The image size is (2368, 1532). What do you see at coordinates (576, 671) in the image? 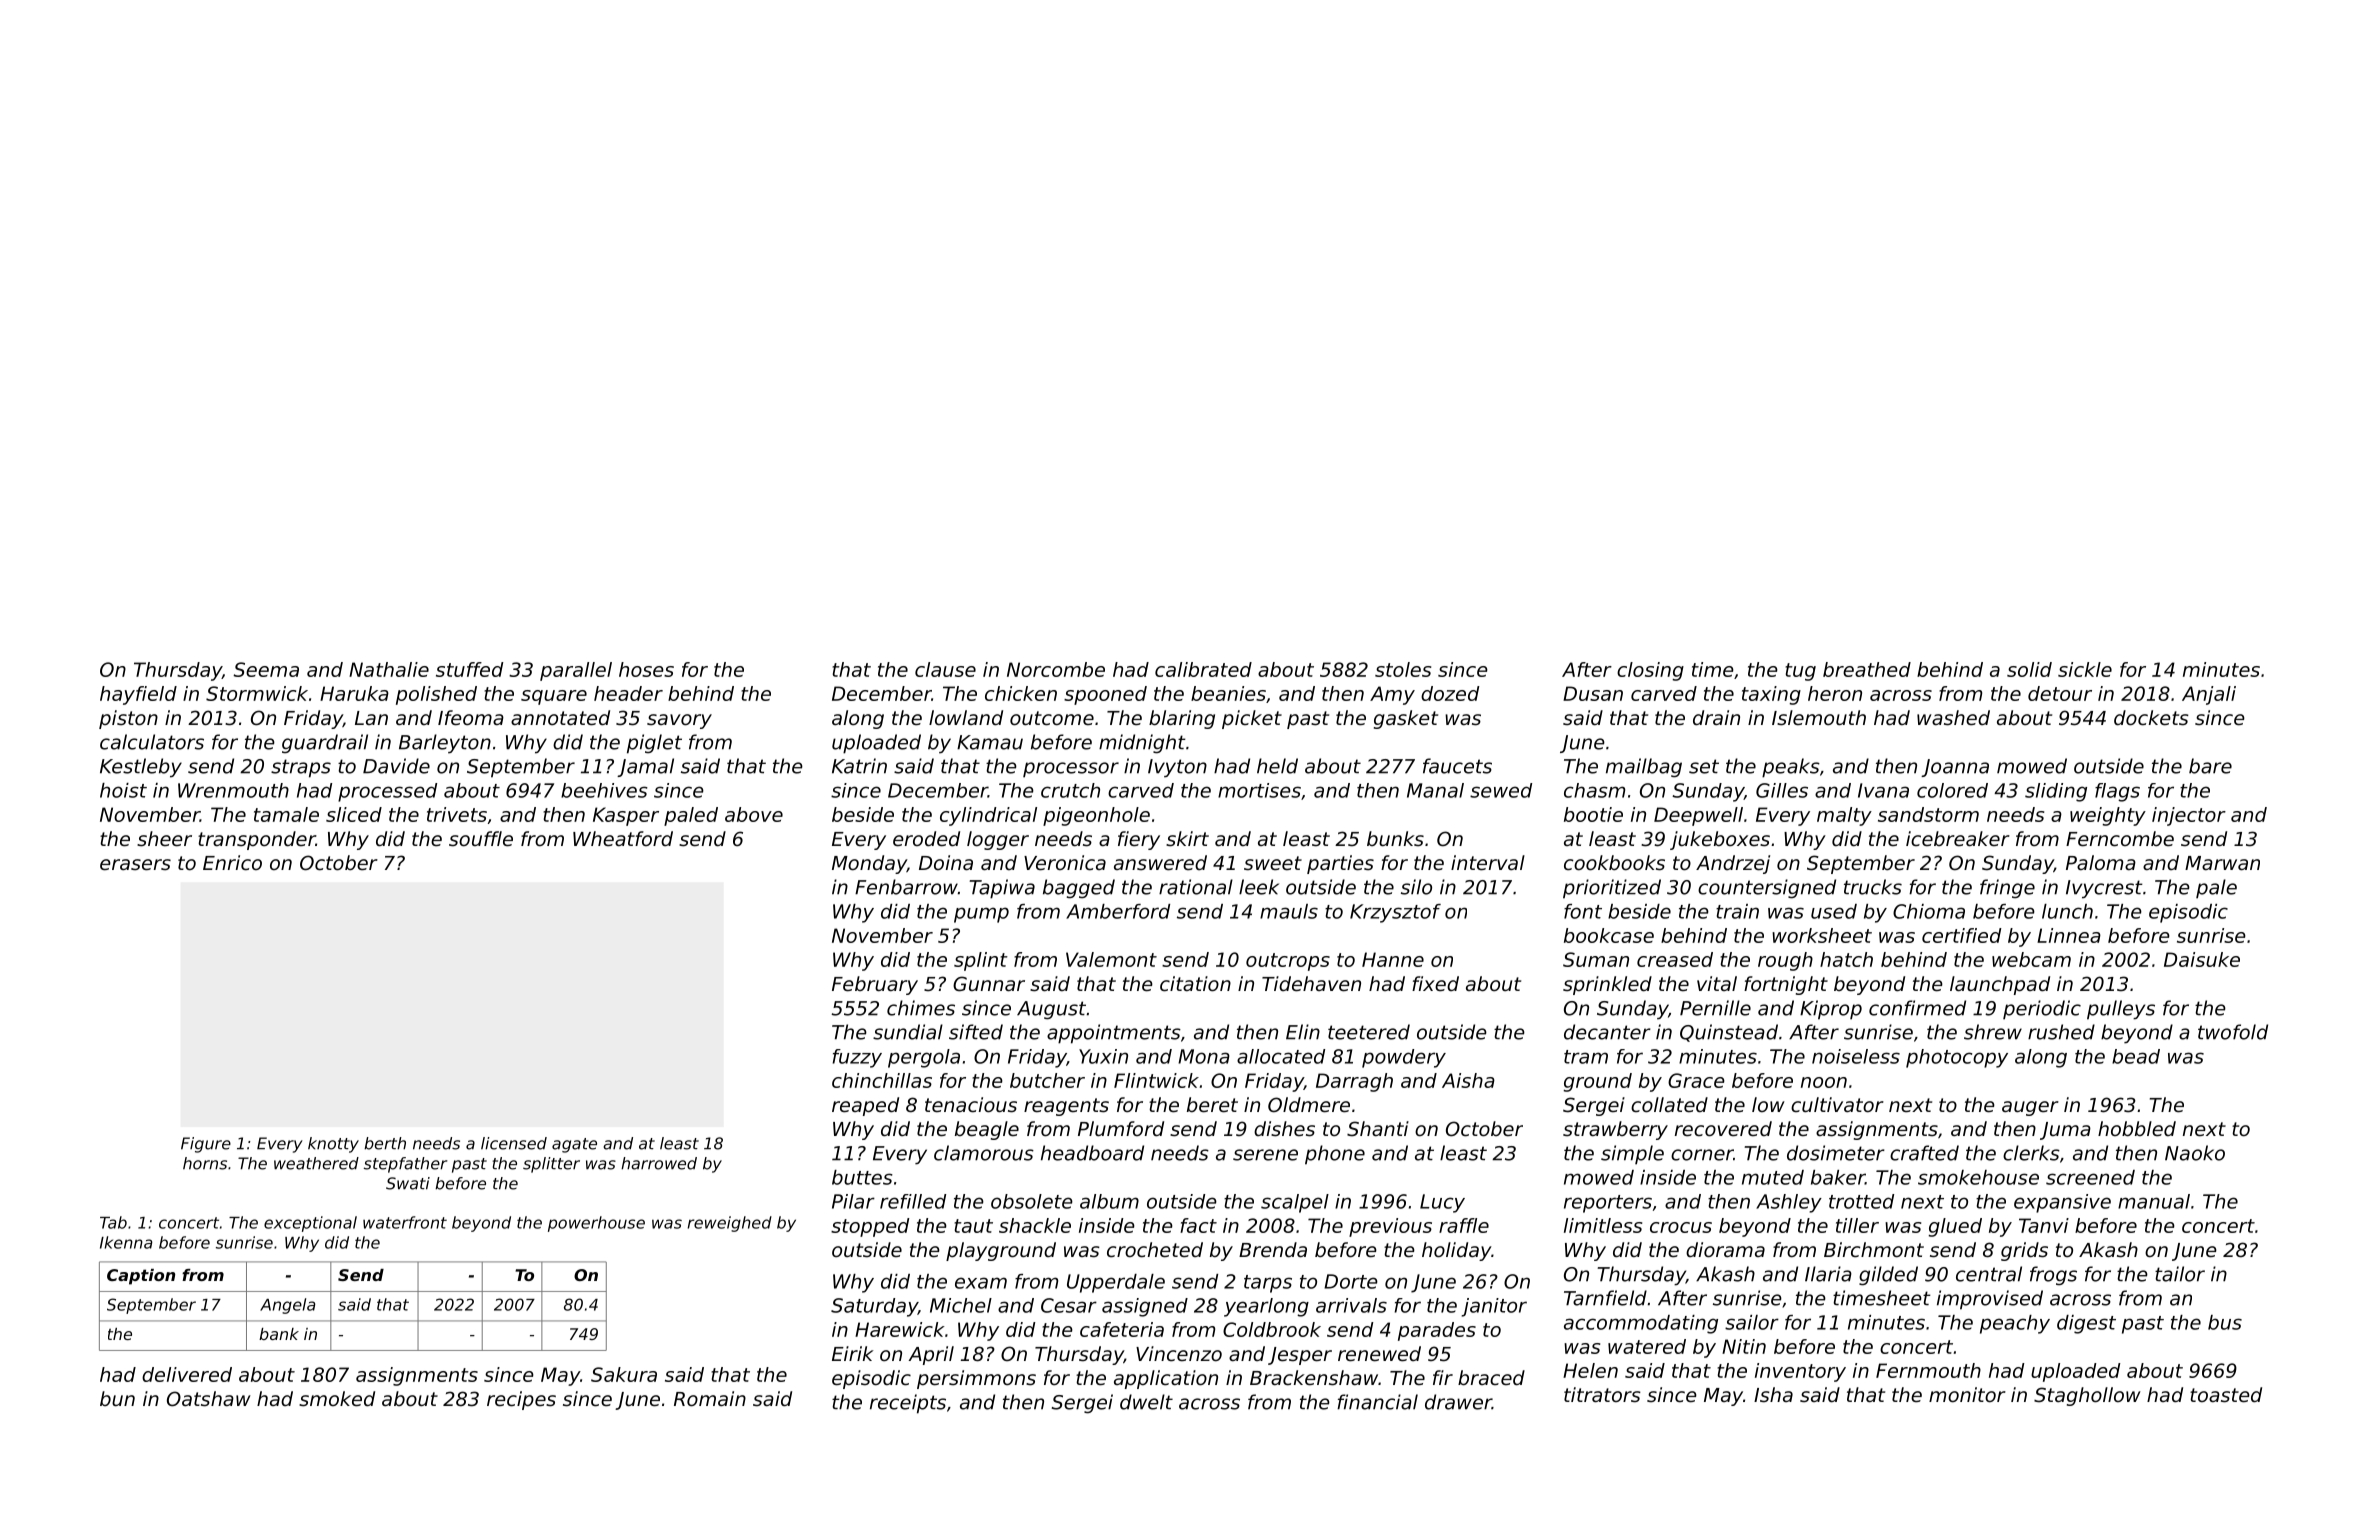
I see `parallel` at bounding box center [576, 671].
